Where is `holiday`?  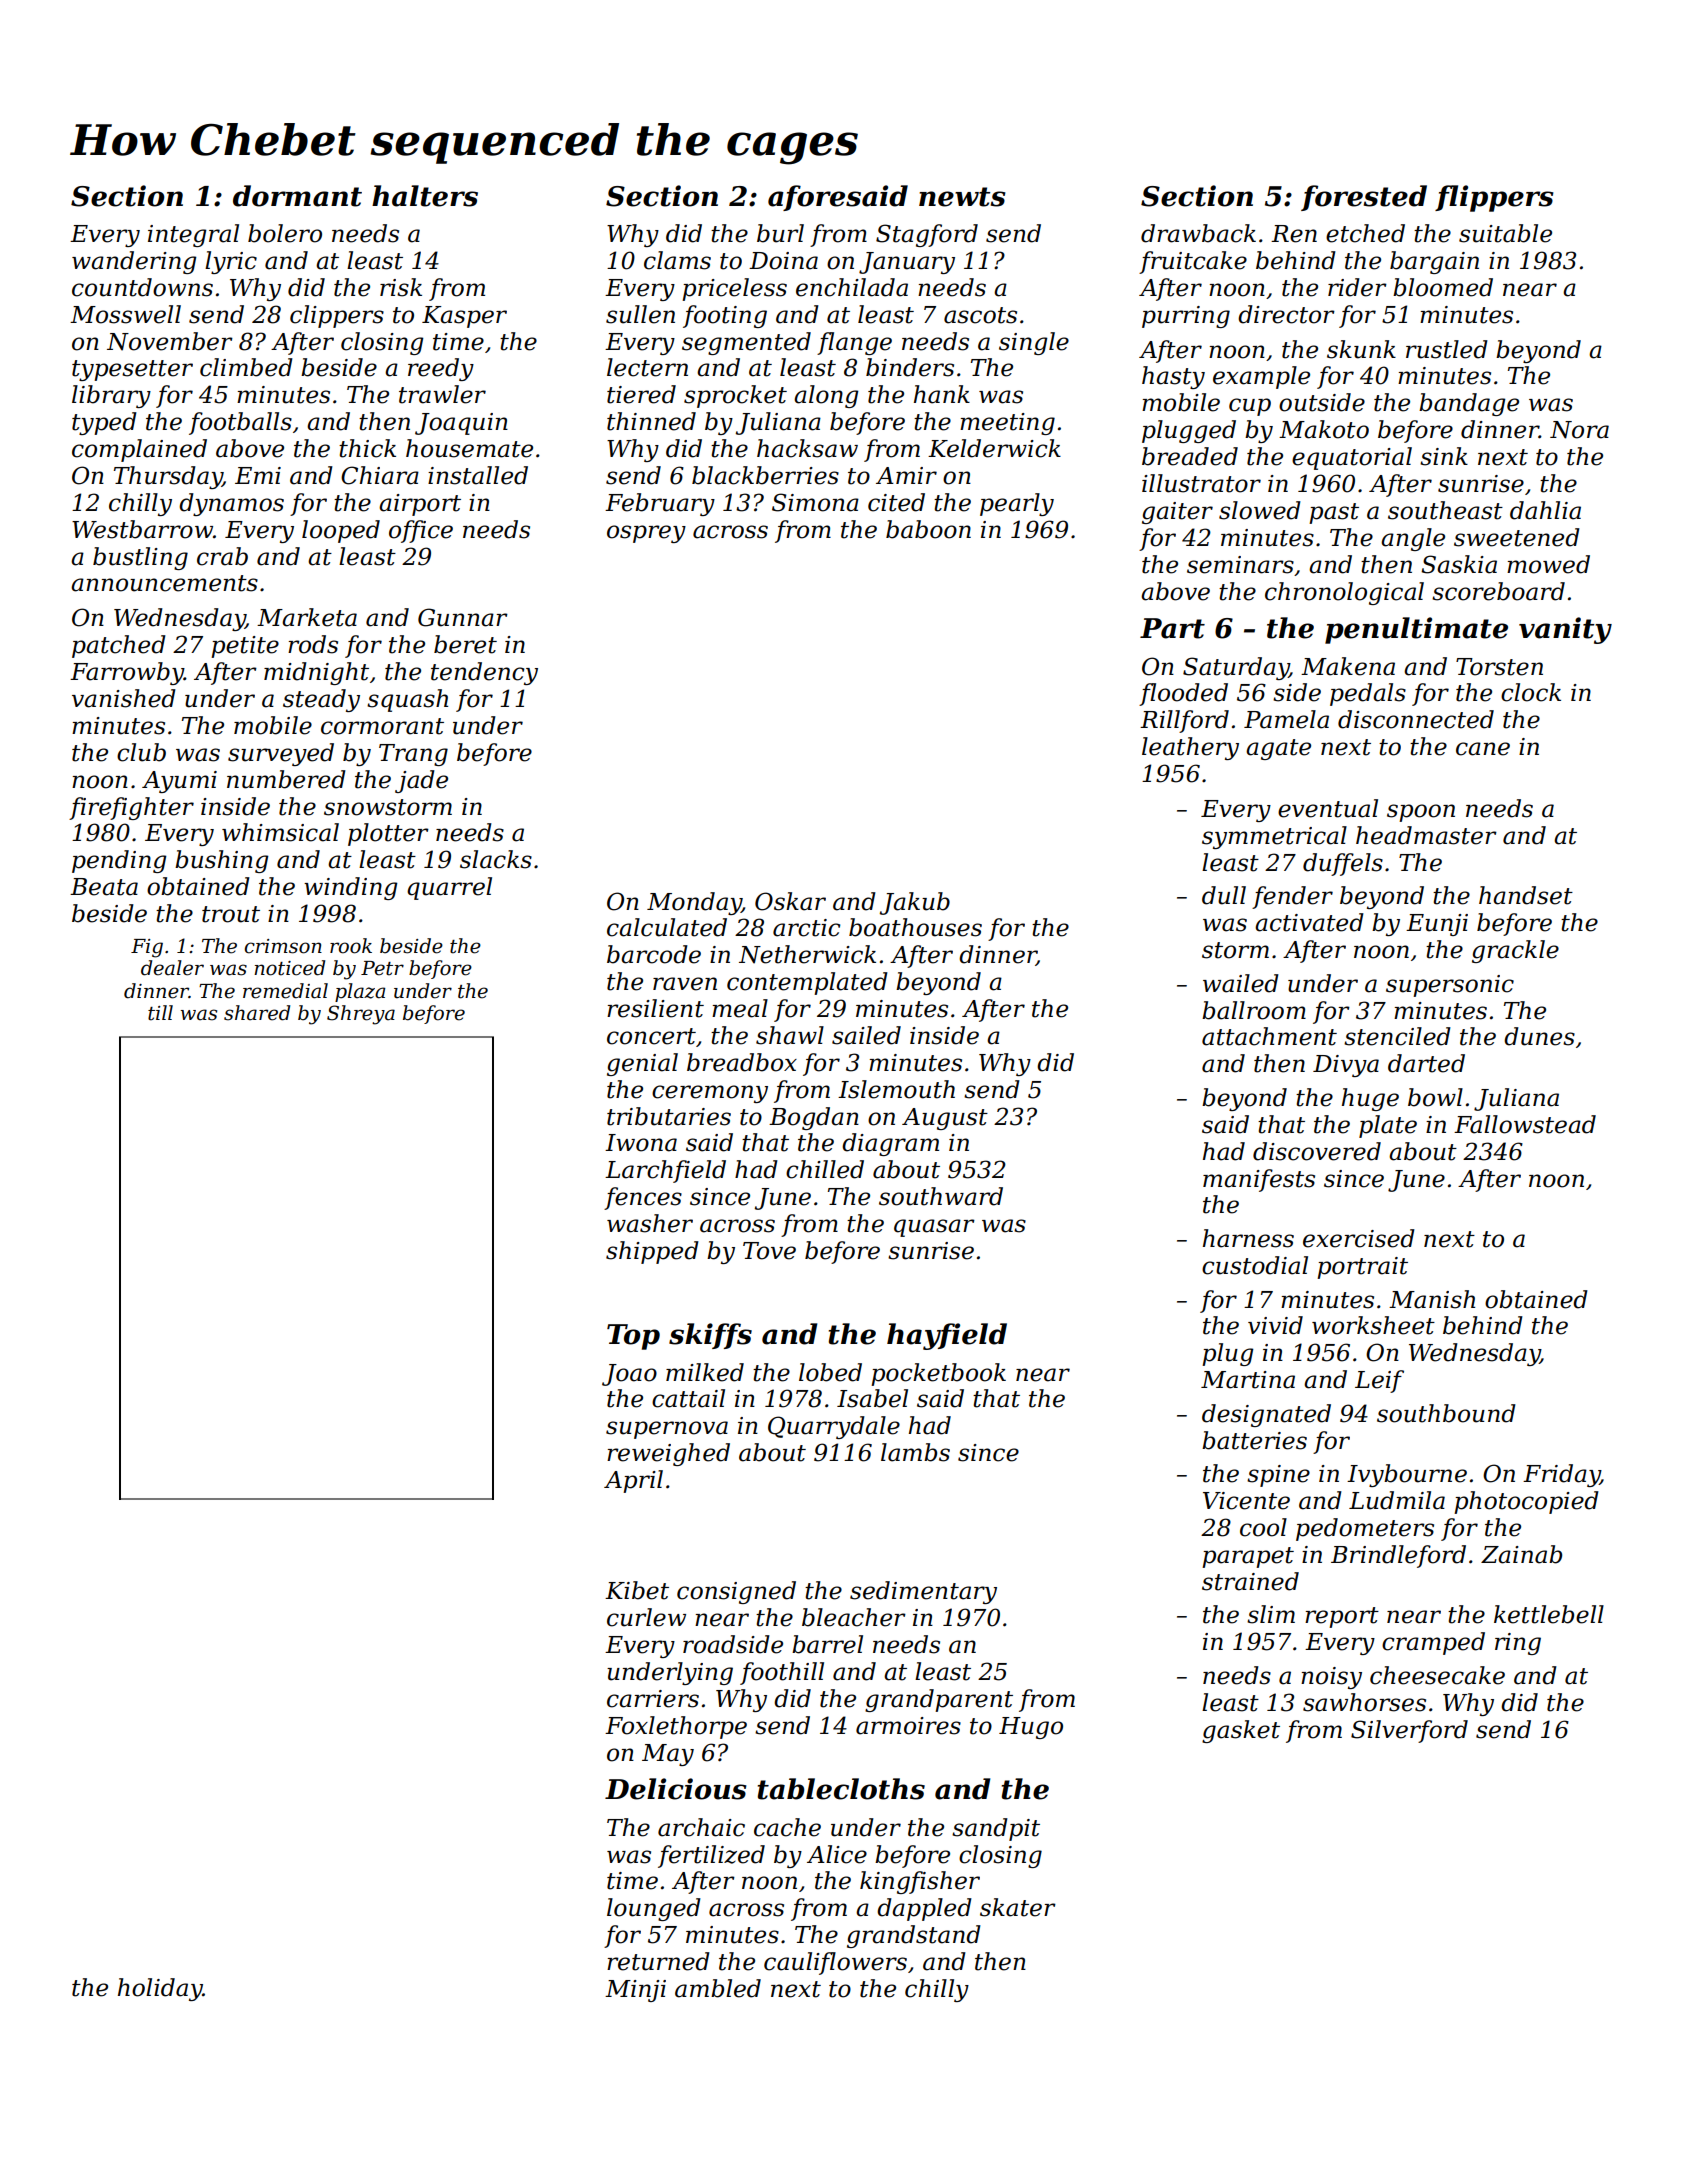 holiday is located at coordinates (160, 1989).
